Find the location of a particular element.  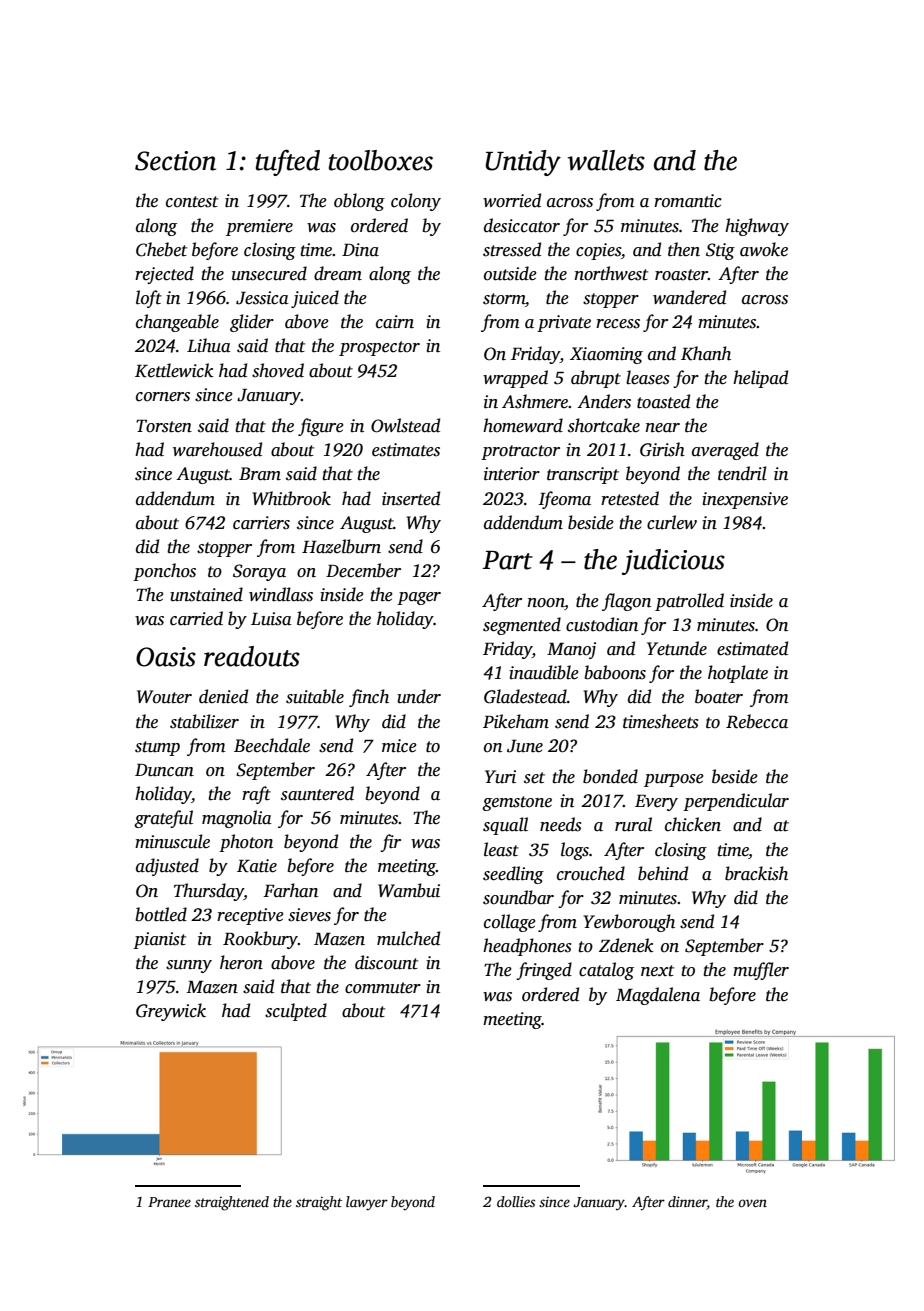

dinner is located at coordinates (687, 1203).
